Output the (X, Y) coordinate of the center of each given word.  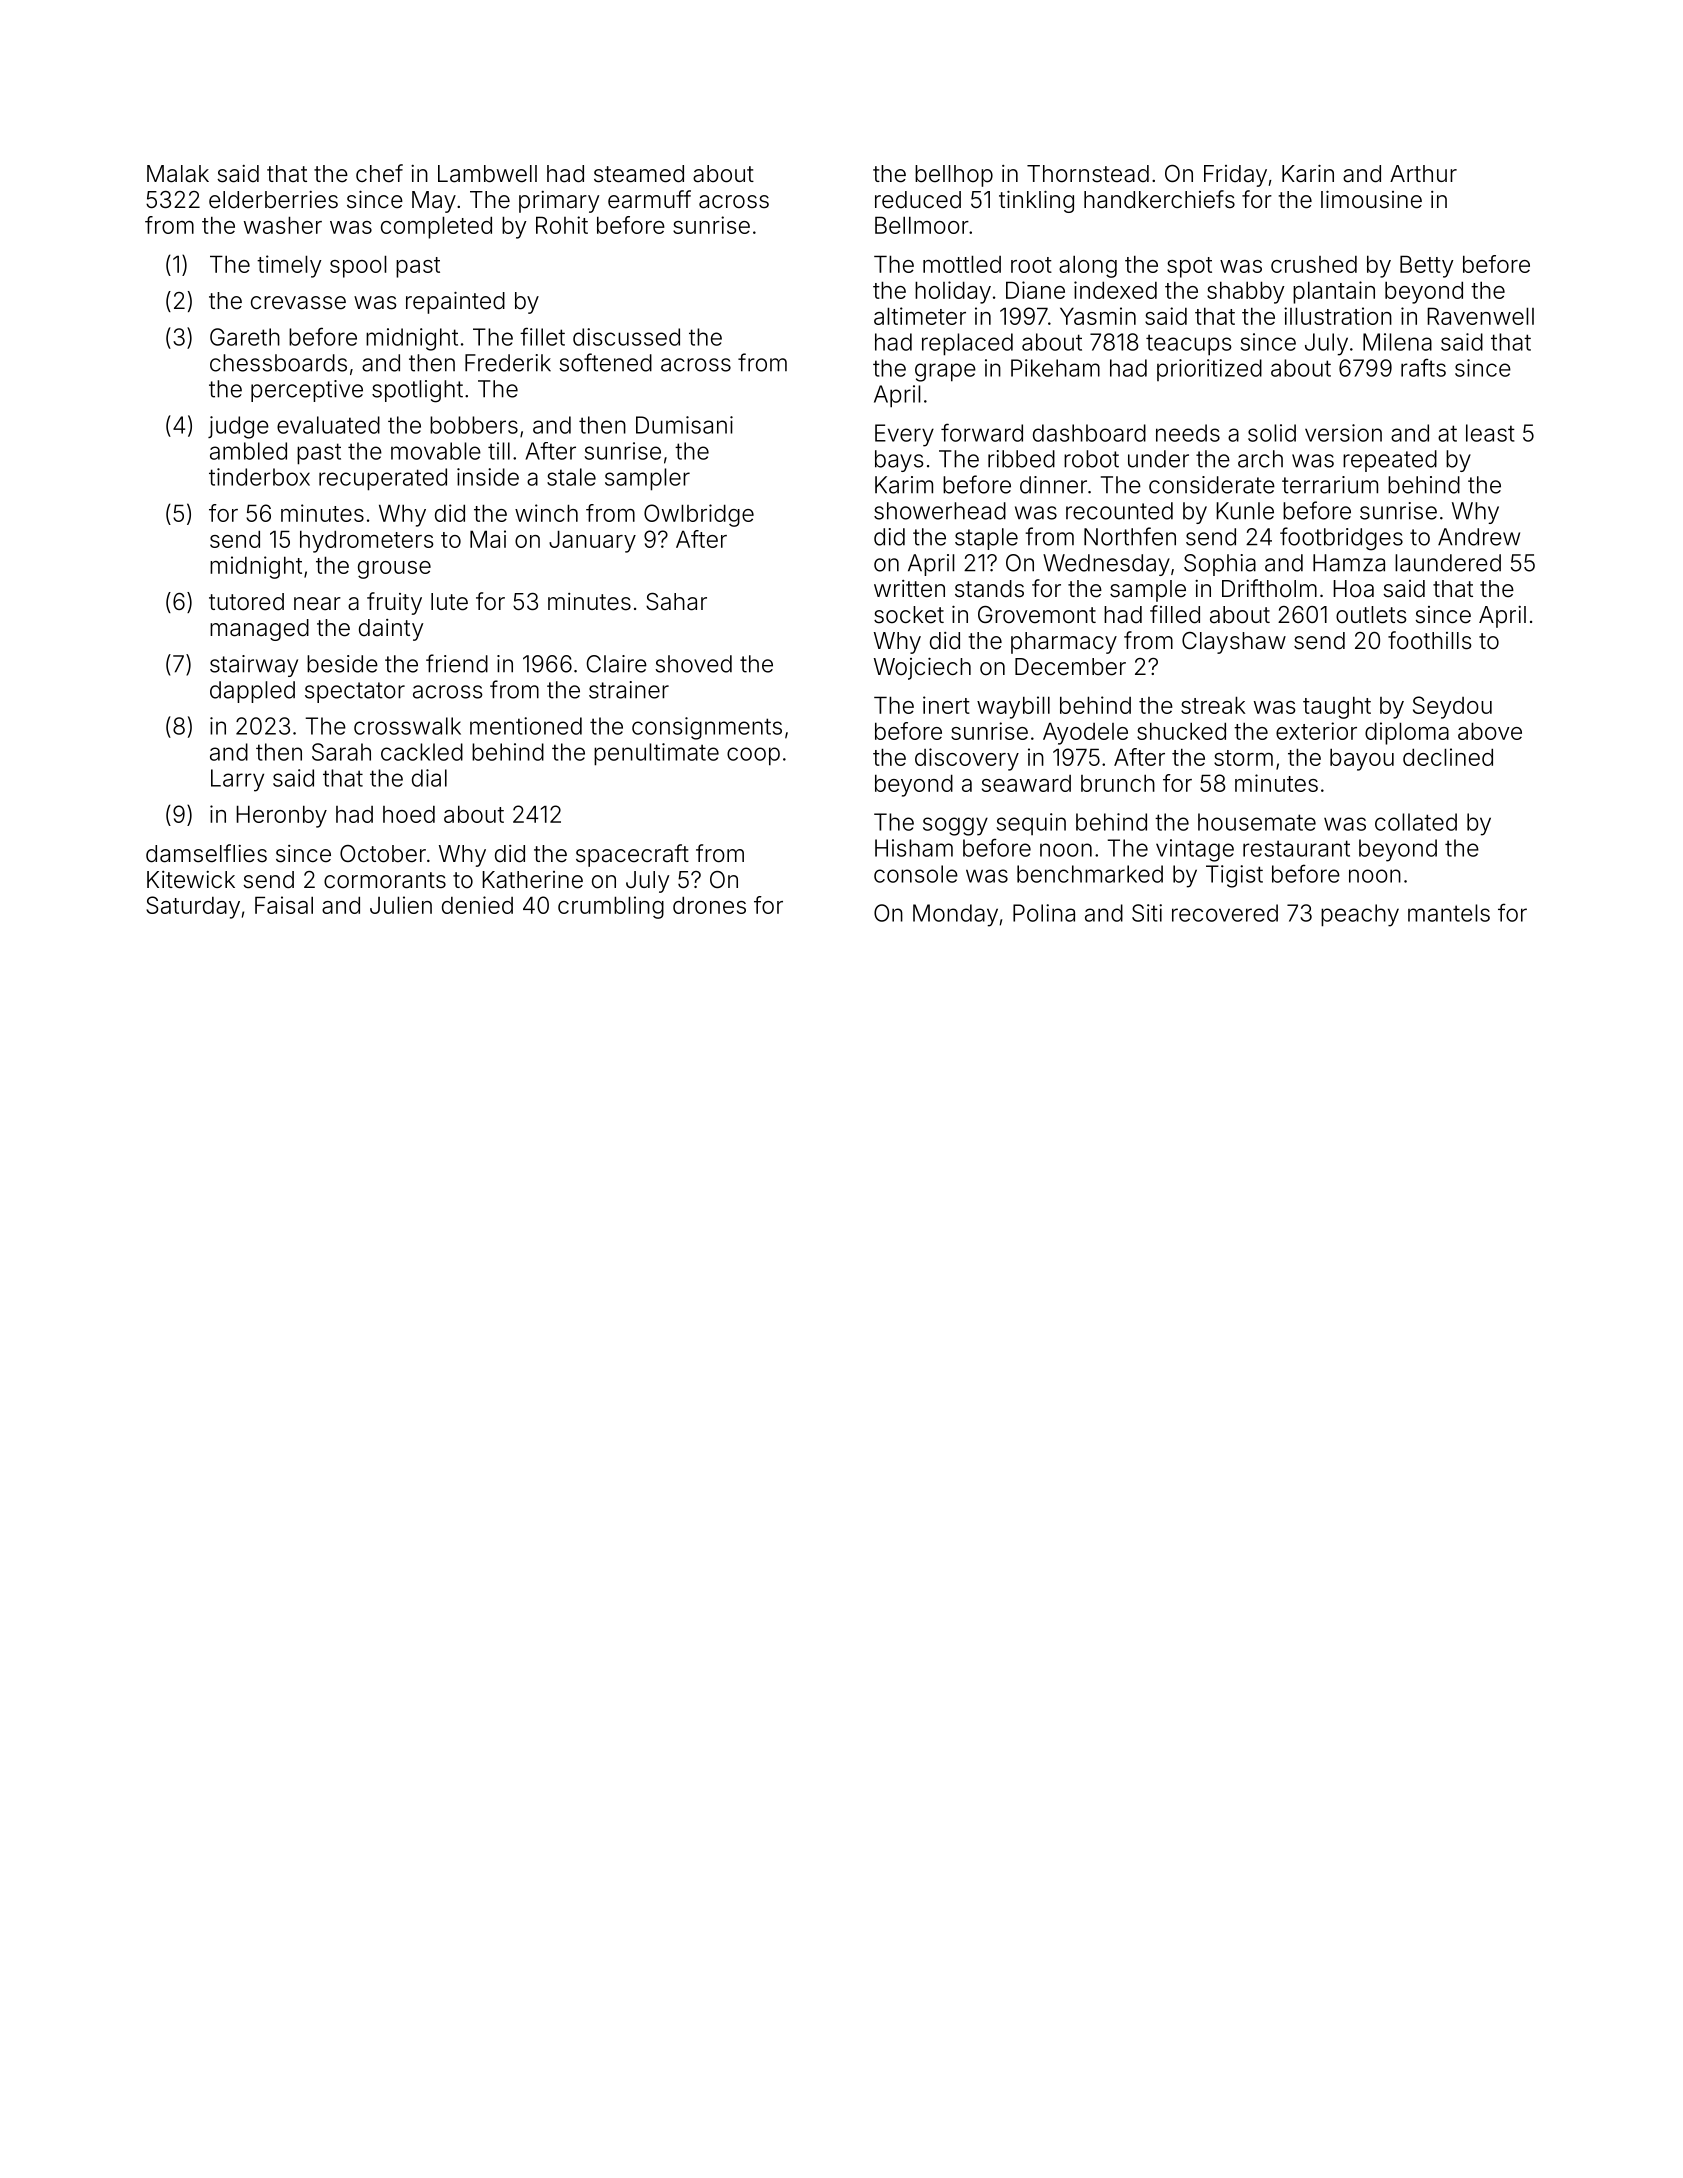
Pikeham (1055, 368)
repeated (1390, 461)
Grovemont (1037, 615)
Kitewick (191, 880)
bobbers (474, 425)
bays (899, 461)
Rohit (562, 225)
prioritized (1209, 370)
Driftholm (1269, 588)
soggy (955, 826)
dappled (252, 692)
